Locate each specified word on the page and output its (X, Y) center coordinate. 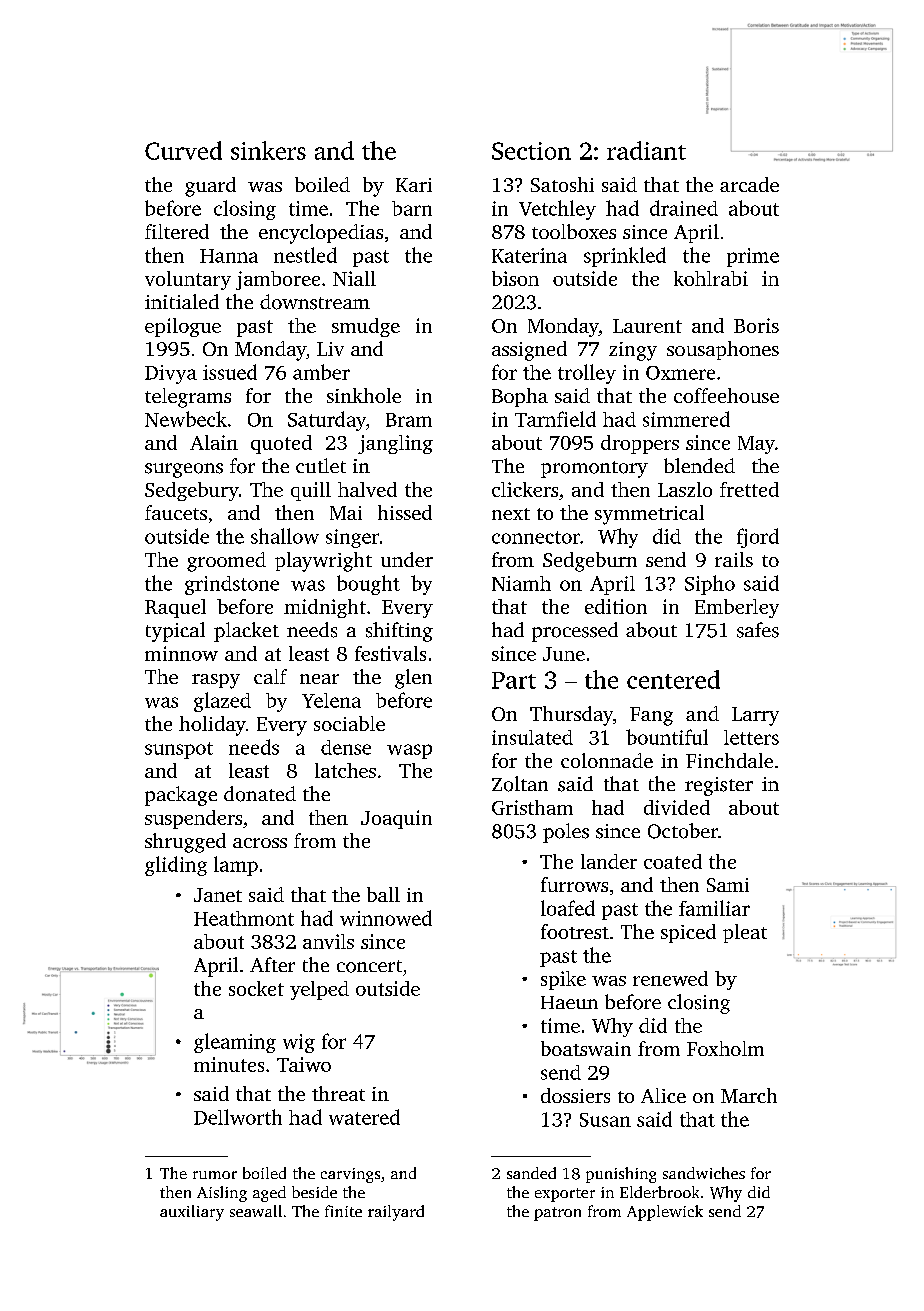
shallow (285, 536)
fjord (758, 538)
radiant (646, 150)
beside (314, 1192)
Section (531, 151)
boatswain (586, 1048)
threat (338, 1093)
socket (256, 988)
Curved (183, 150)
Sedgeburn (590, 562)
